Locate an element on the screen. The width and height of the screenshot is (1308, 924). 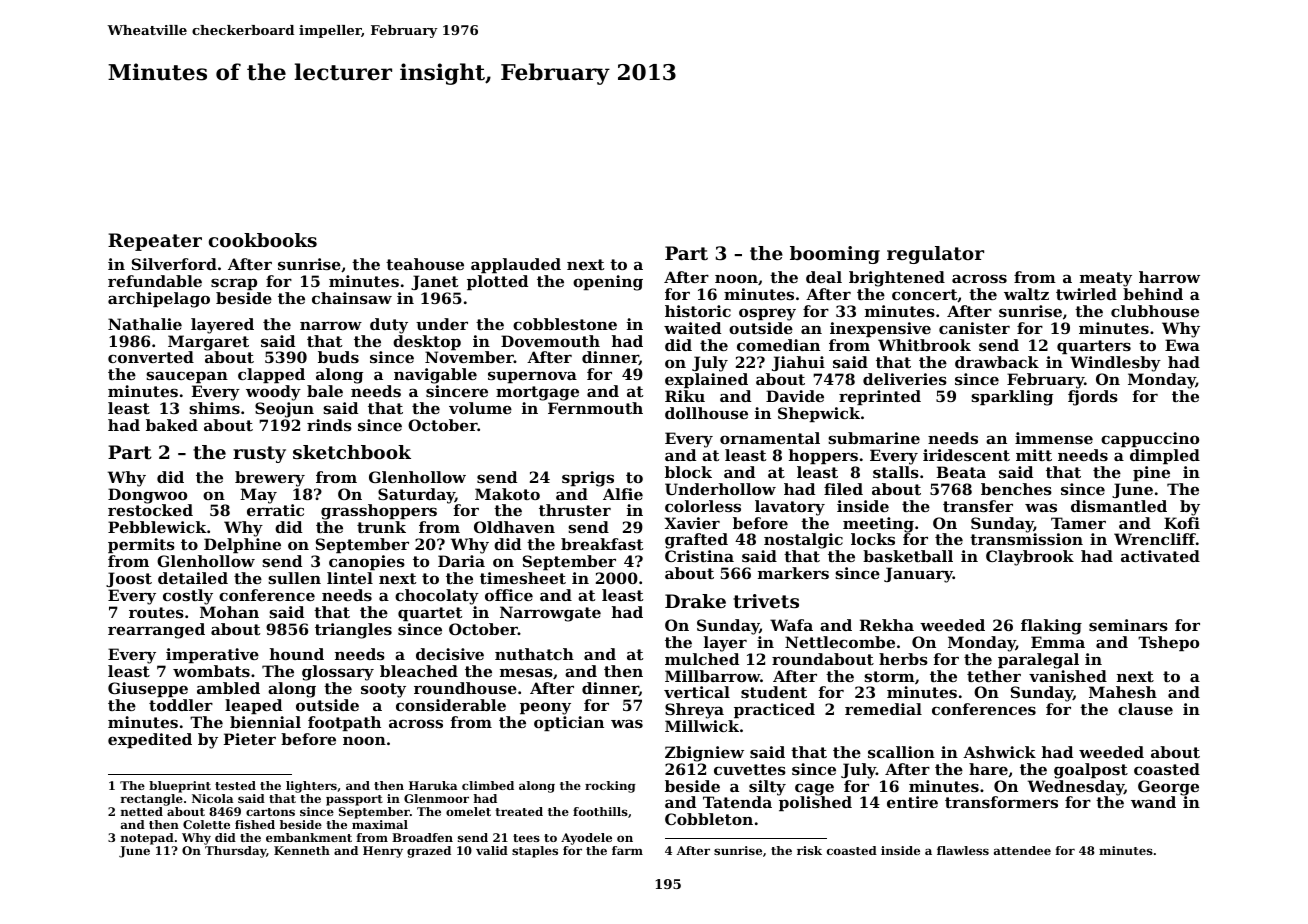
basketball is located at coordinates (908, 556).
